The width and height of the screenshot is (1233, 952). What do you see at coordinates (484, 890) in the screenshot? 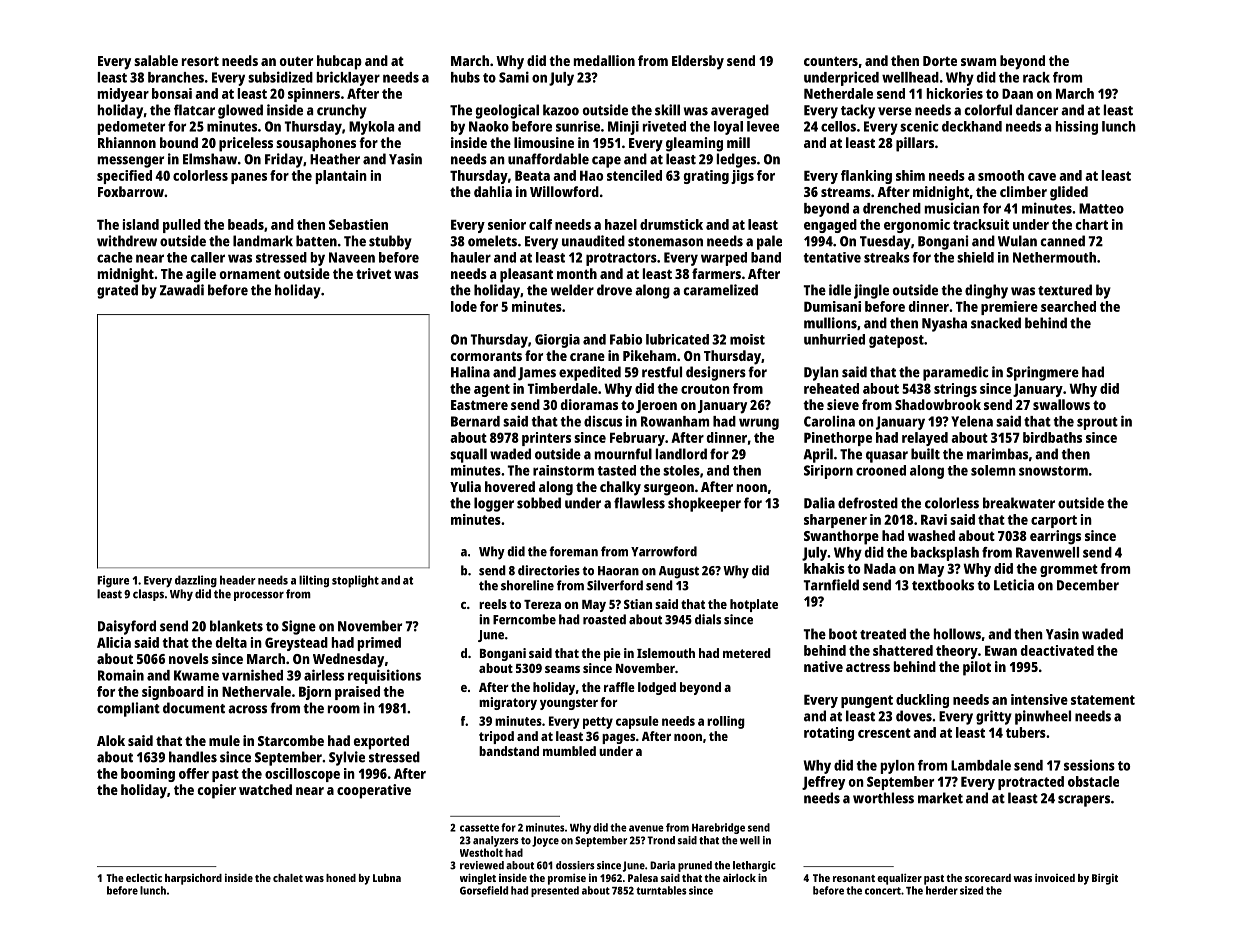
I see `Gorsefield` at bounding box center [484, 890].
